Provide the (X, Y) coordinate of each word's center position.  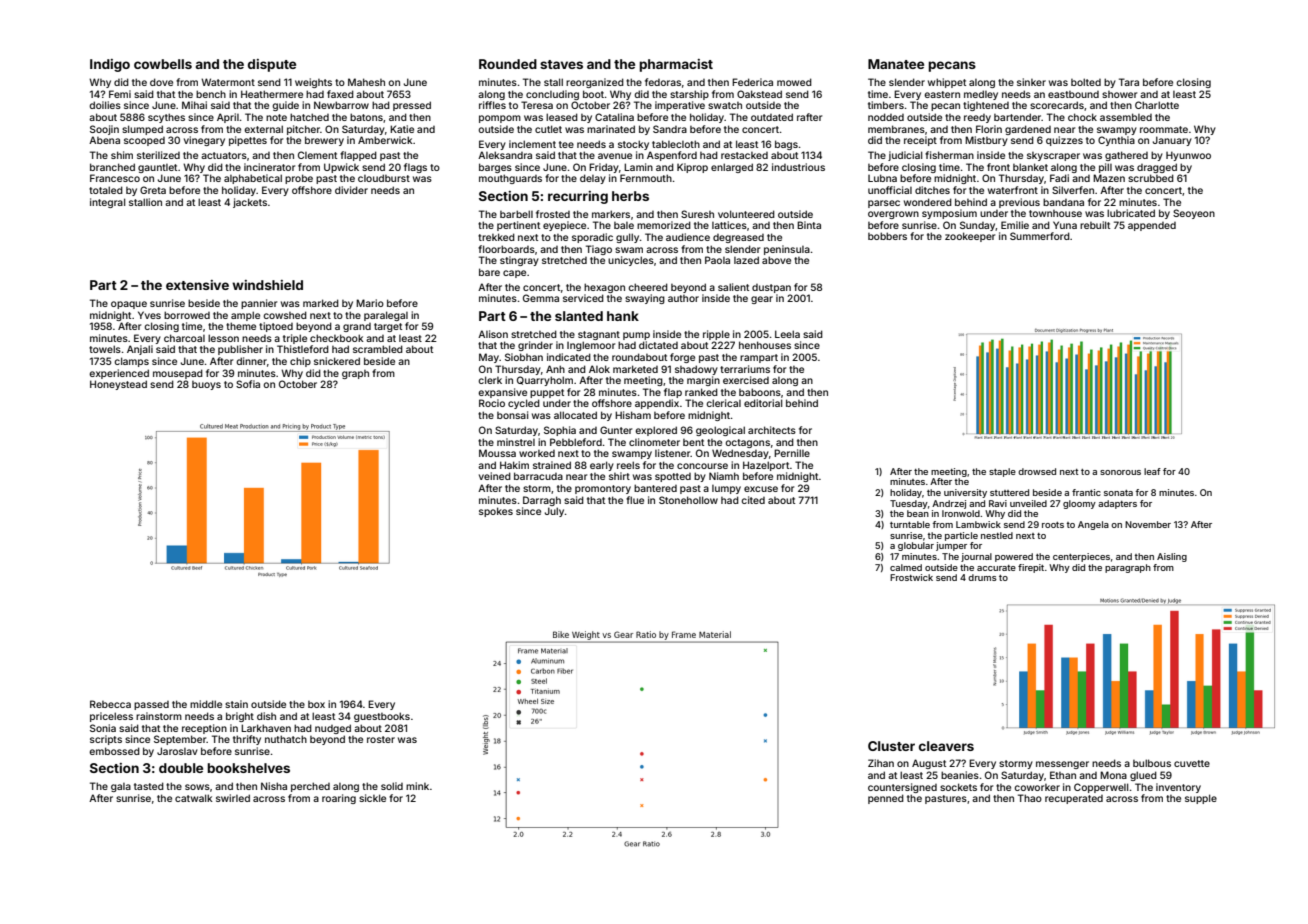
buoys (206, 385)
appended (1152, 226)
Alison (493, 334)
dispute (272, 65)
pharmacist (676, 65)
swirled (233, 798)
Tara (1129, 82)
